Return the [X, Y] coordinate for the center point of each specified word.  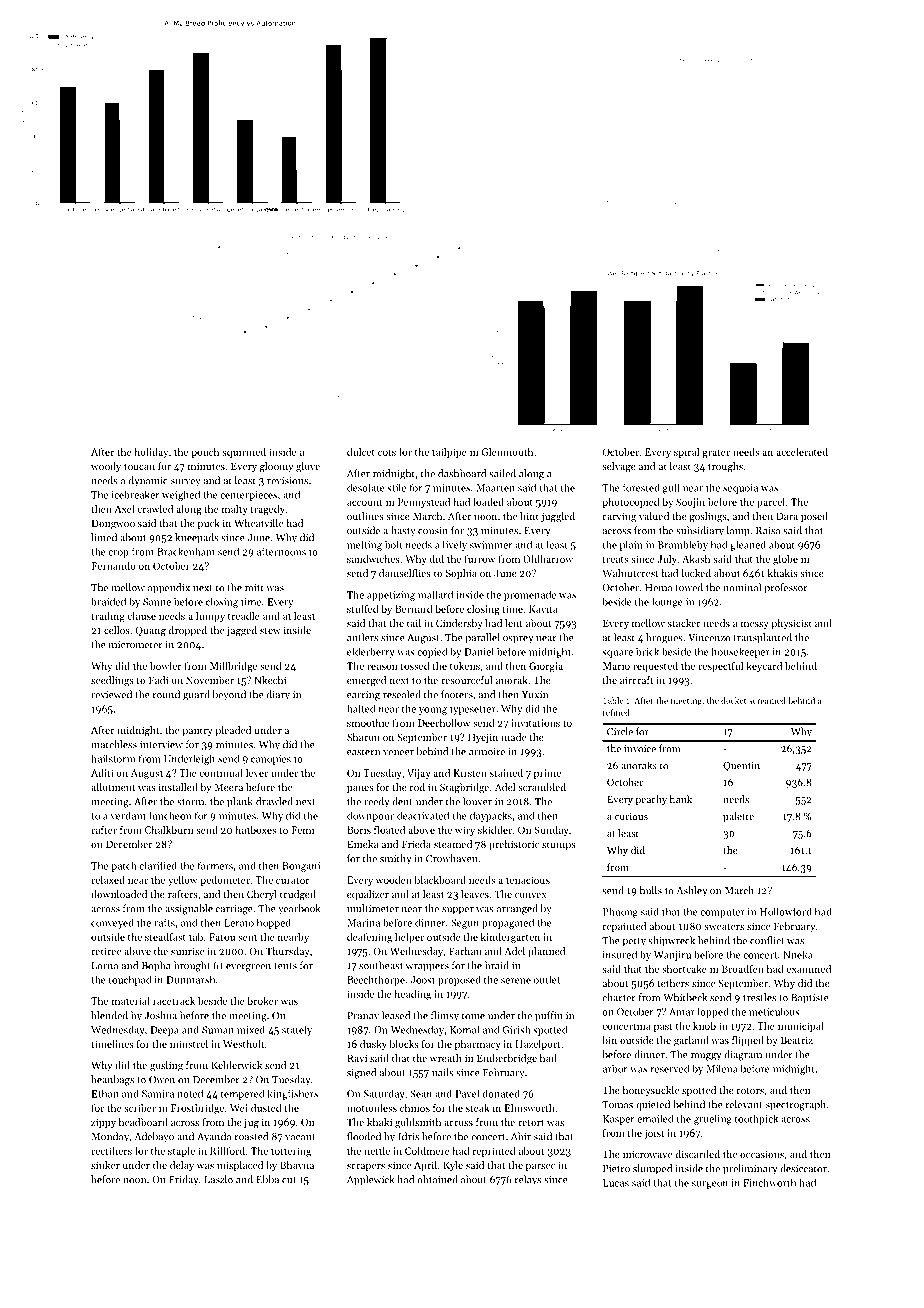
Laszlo [218, 1179]
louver [477, 801]
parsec [540, 1167]
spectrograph [796, 1105]
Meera [229, 787]
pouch [205, 453]
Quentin [741, 767]
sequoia [740, 489]
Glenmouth [507, 452]
